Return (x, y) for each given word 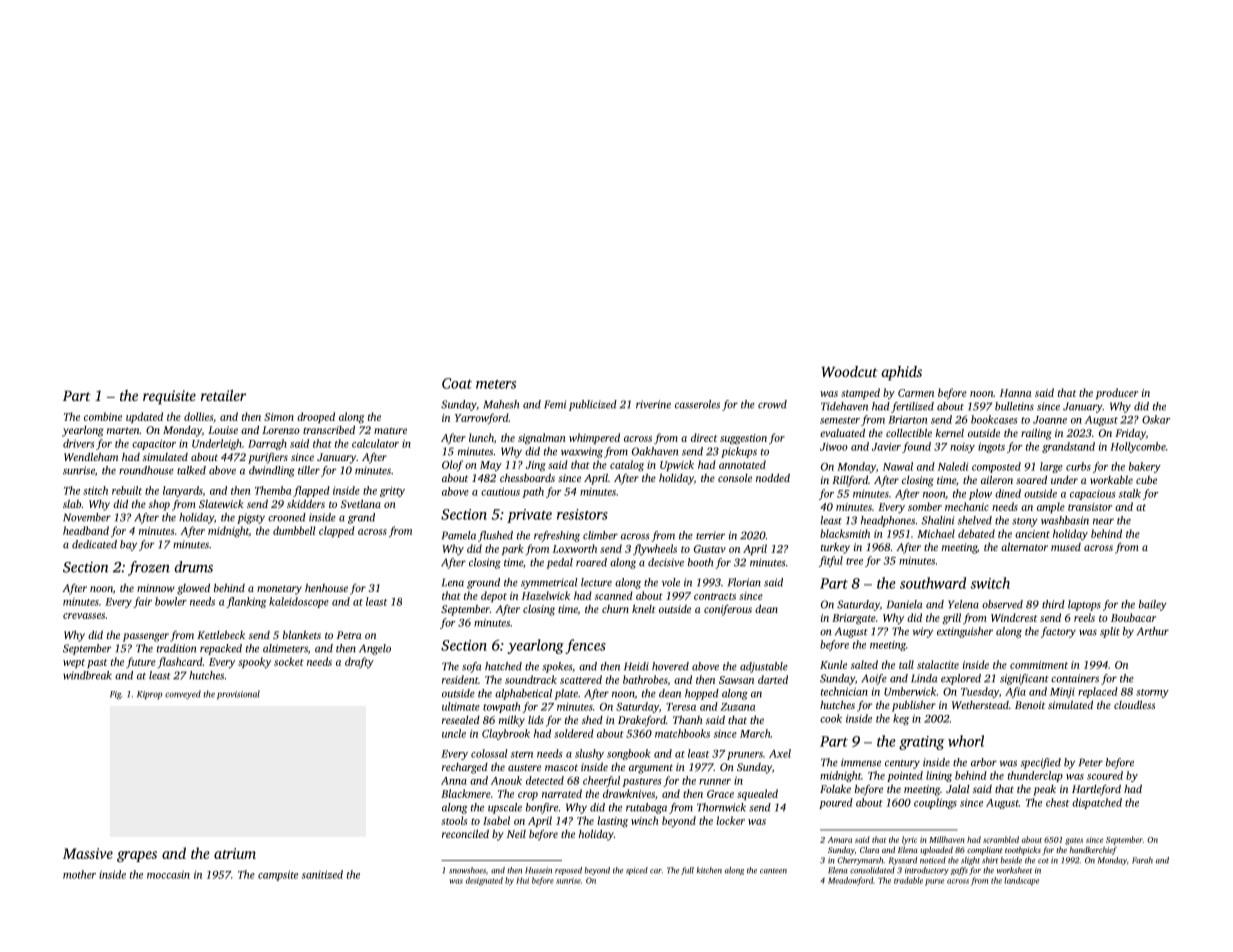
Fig (115, 695)
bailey (1153, 605)
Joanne (1050, 420)
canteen (773, 871)
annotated (742, 464)
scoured (1105, 775)
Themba (273, 490)
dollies (198, 416)
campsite (278, 875)
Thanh (688, 719)
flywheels (655, 549)
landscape (1021, 881)
